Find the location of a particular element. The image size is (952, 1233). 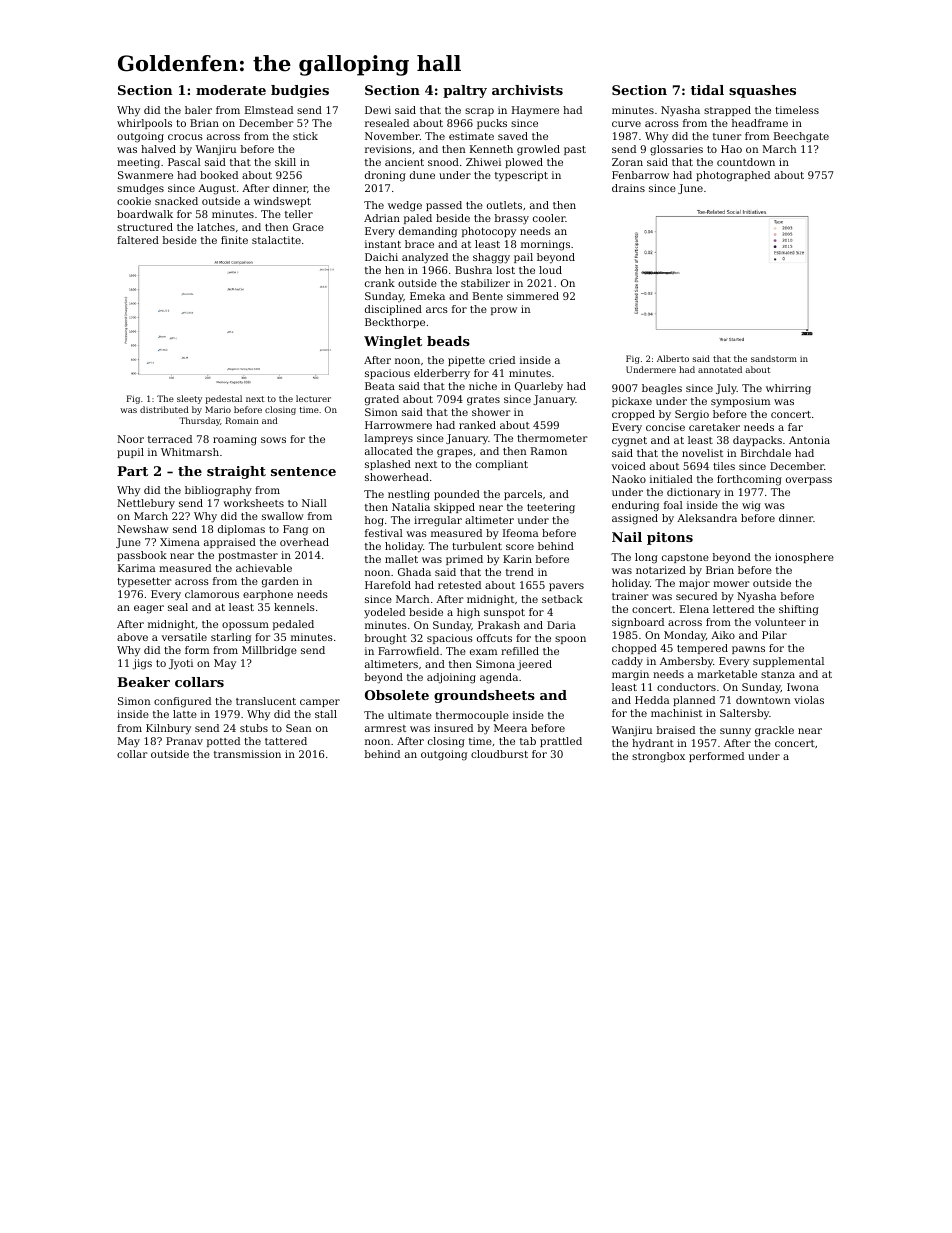

windswept is located at coordinates (282, 202).
